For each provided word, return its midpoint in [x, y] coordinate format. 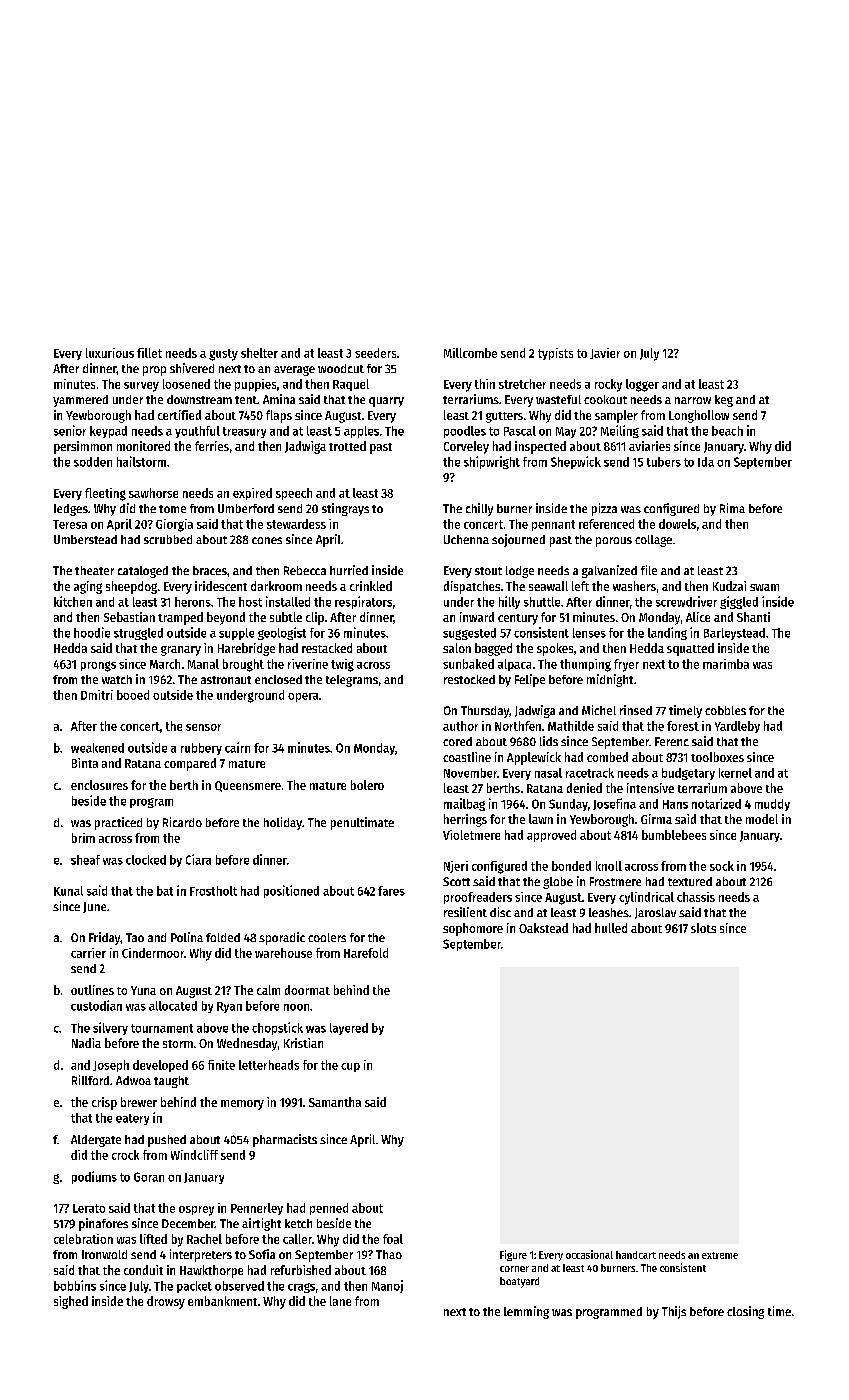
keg [724, 401]
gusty [223, 355]
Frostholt [213, 891]
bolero [367, 785]
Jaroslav [655, 913]
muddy [772, 805]
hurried [349, 570]
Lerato [89, 1208]
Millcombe [470, 353]
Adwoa [133, 1080]
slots [703, 928]
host [250, 602]
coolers [327, 937]
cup [350, 1067]
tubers [664, 462]
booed [133, 695]
